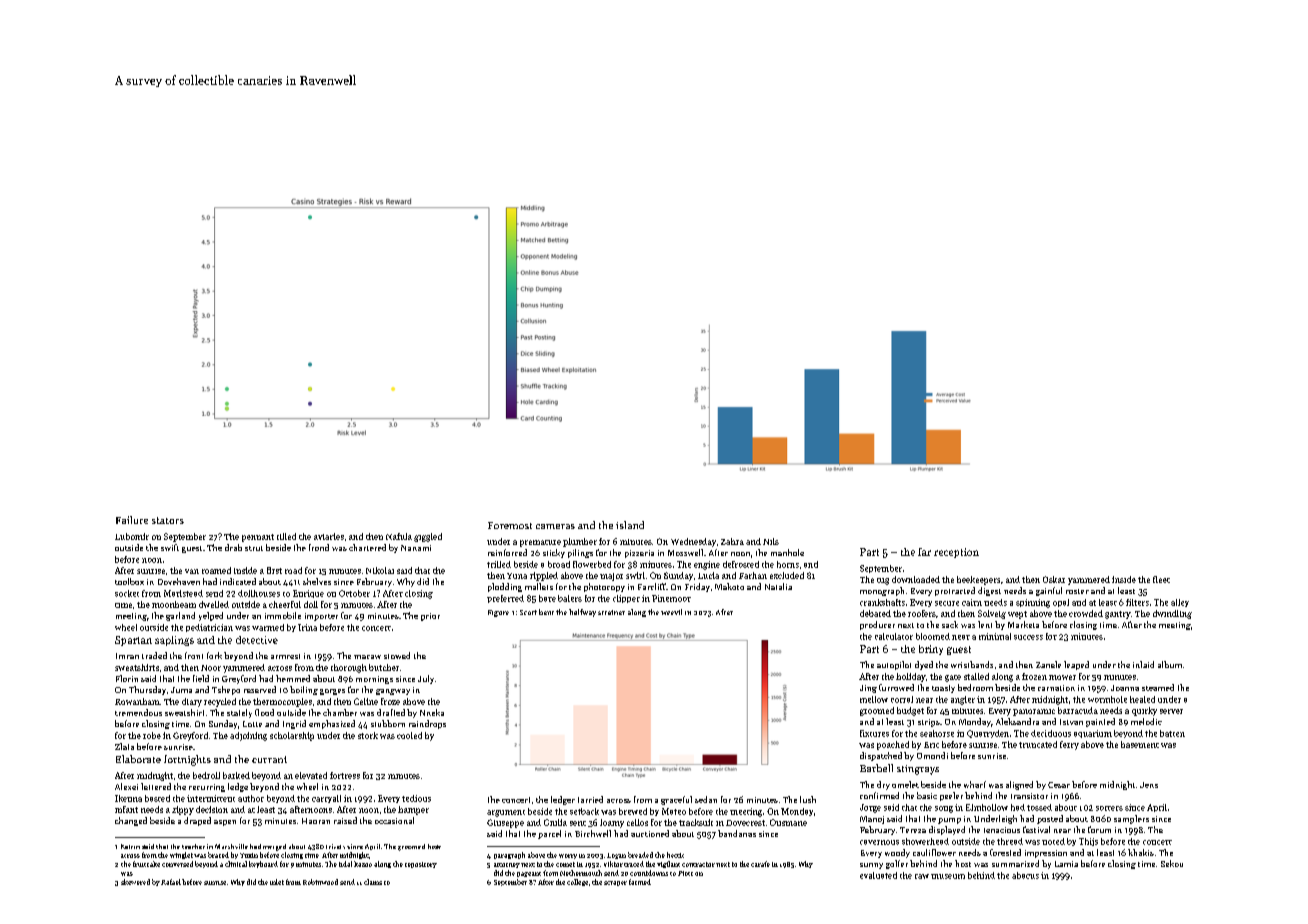 The height and width of the screenshot is (924, 1308). Describe the element at coordinates (565, 864) in the screenshot. I see `comet` at that location.
